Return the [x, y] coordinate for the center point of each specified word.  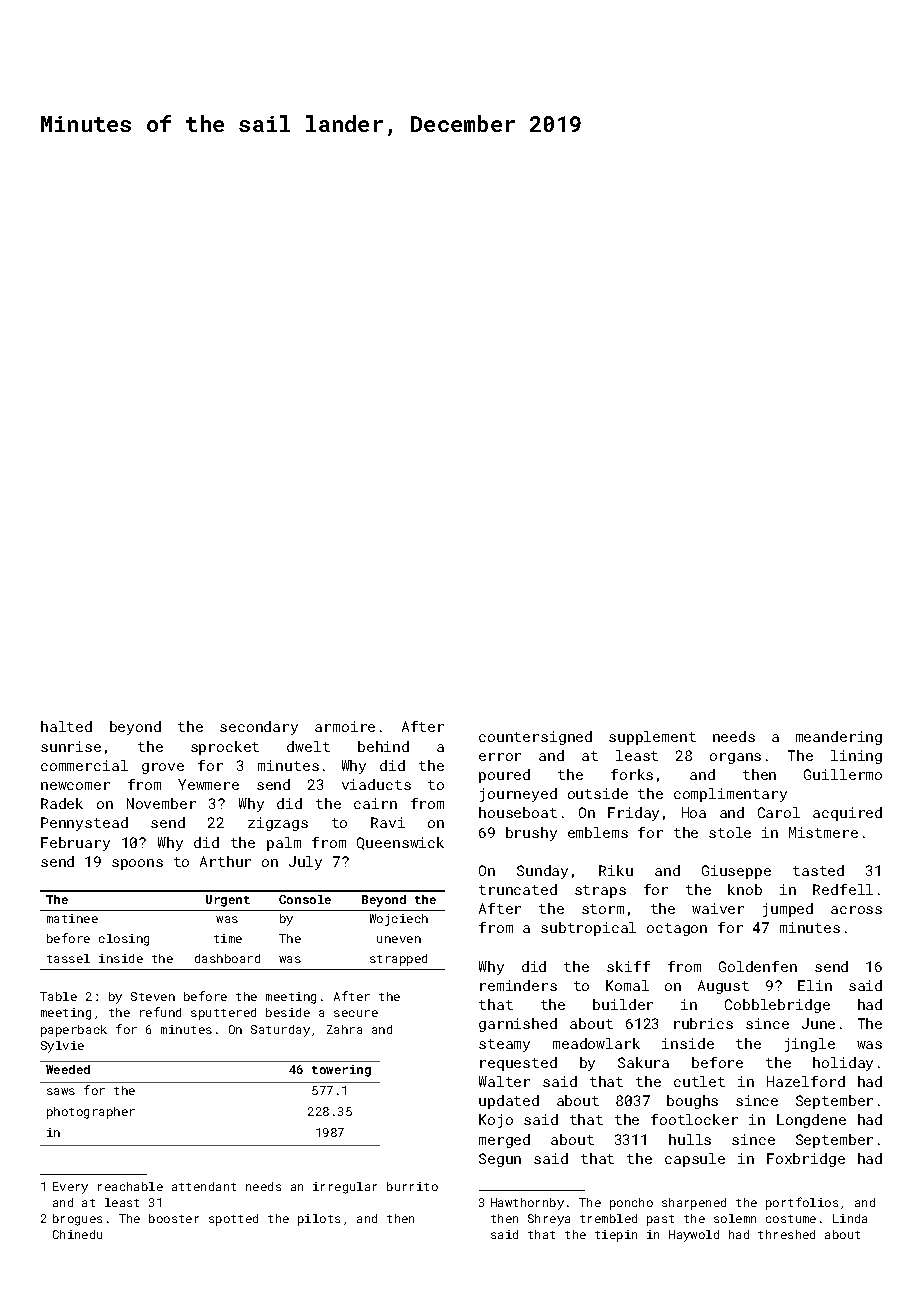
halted [66, 726]
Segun [500, 1160]
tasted [818, 870]
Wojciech [399, 920]
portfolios [802, 1203]
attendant [204, 1186]
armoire [345, 726]
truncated [518, 889]
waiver [718, 908]
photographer [91, 1113]
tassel [68, 958]
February [75, 844]
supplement [652, 738]
